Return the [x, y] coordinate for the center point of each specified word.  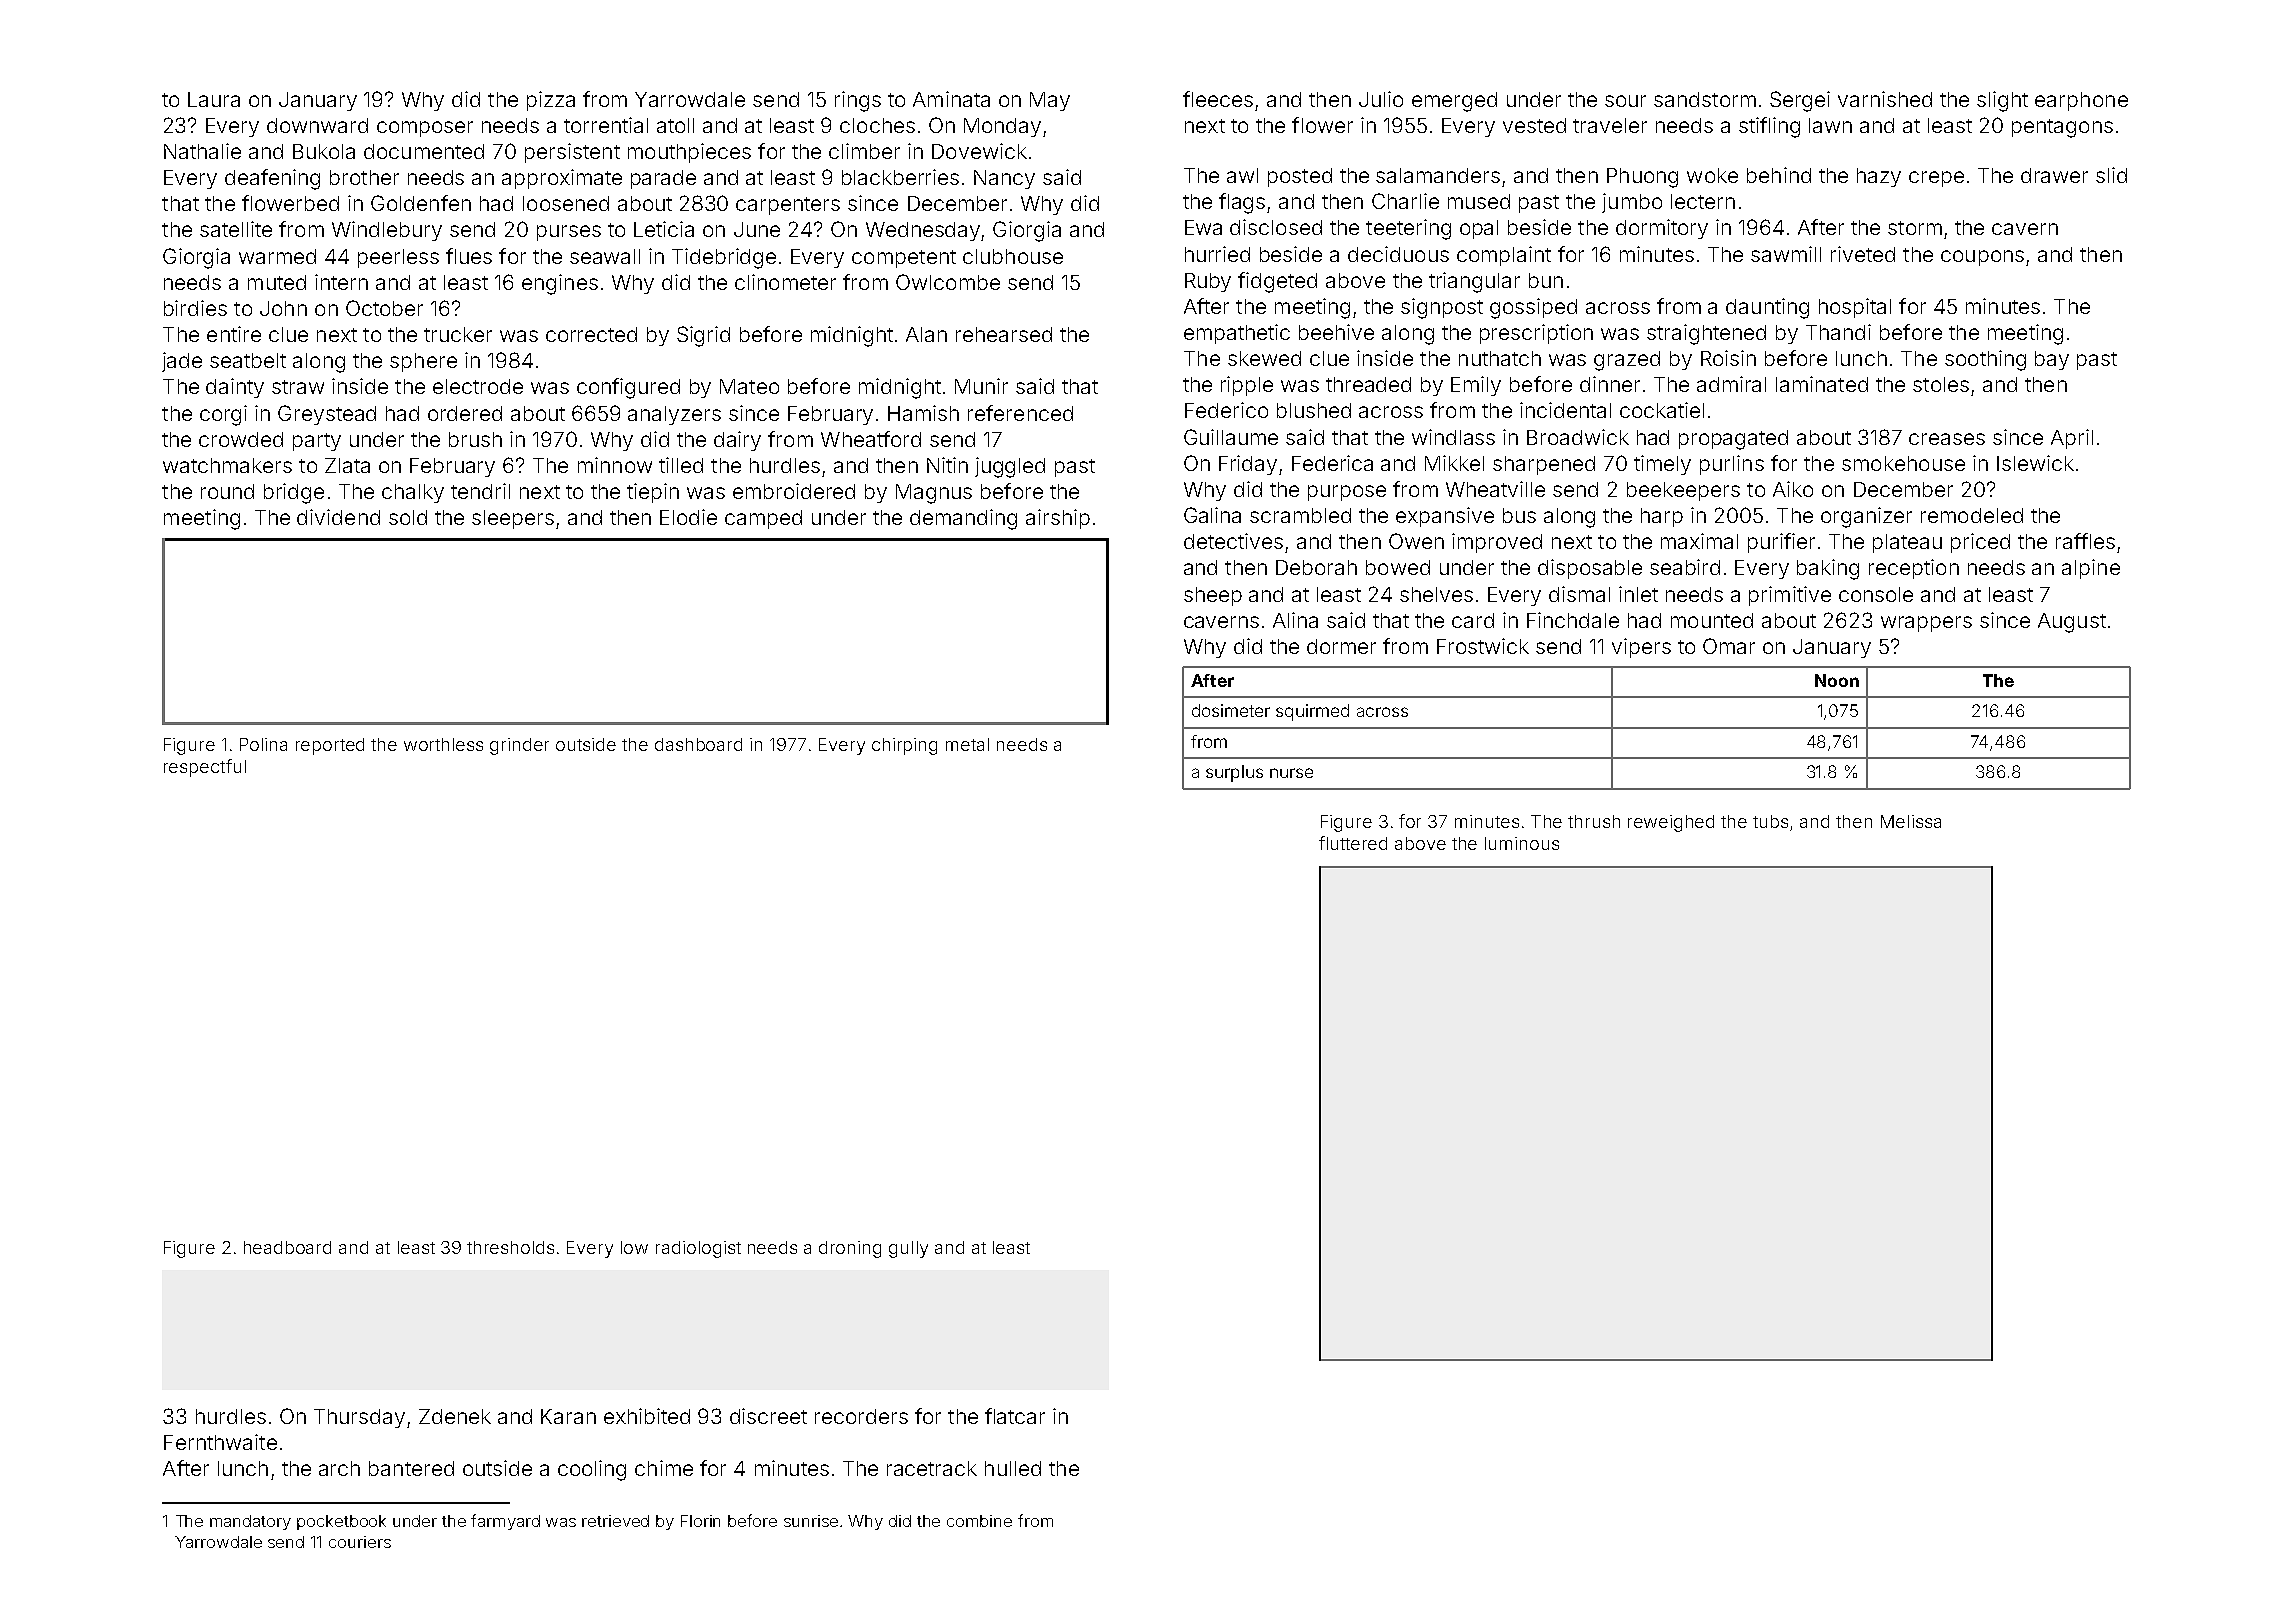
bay [2052, 360]
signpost [1442, 308]
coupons [1982, 258]
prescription [1536, 334]
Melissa [1911, 821]
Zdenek [455, 1416]
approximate [562, 179]
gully [908, 1249]
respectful [205, 768]
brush [475, 439]
